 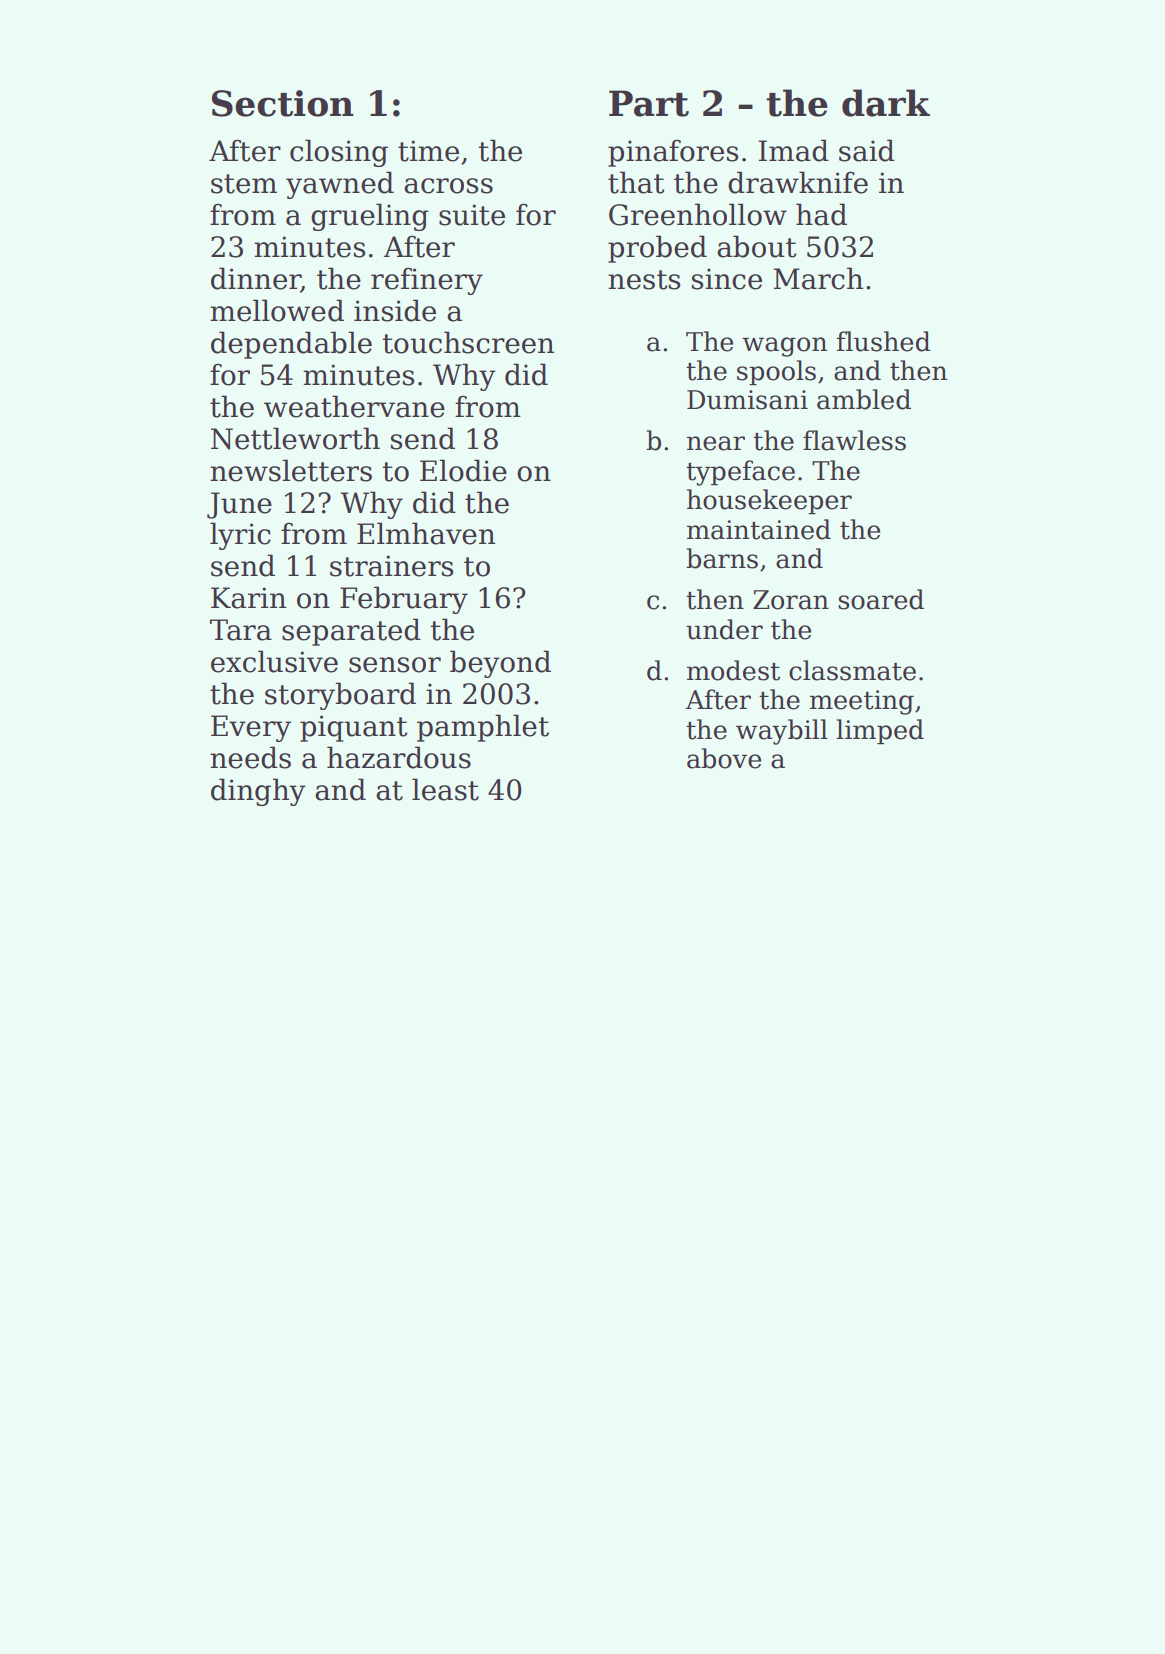 What do you see at coordinates (886, 103) in the screenshot?
I see `dark` at bounding box center [886, 103].
